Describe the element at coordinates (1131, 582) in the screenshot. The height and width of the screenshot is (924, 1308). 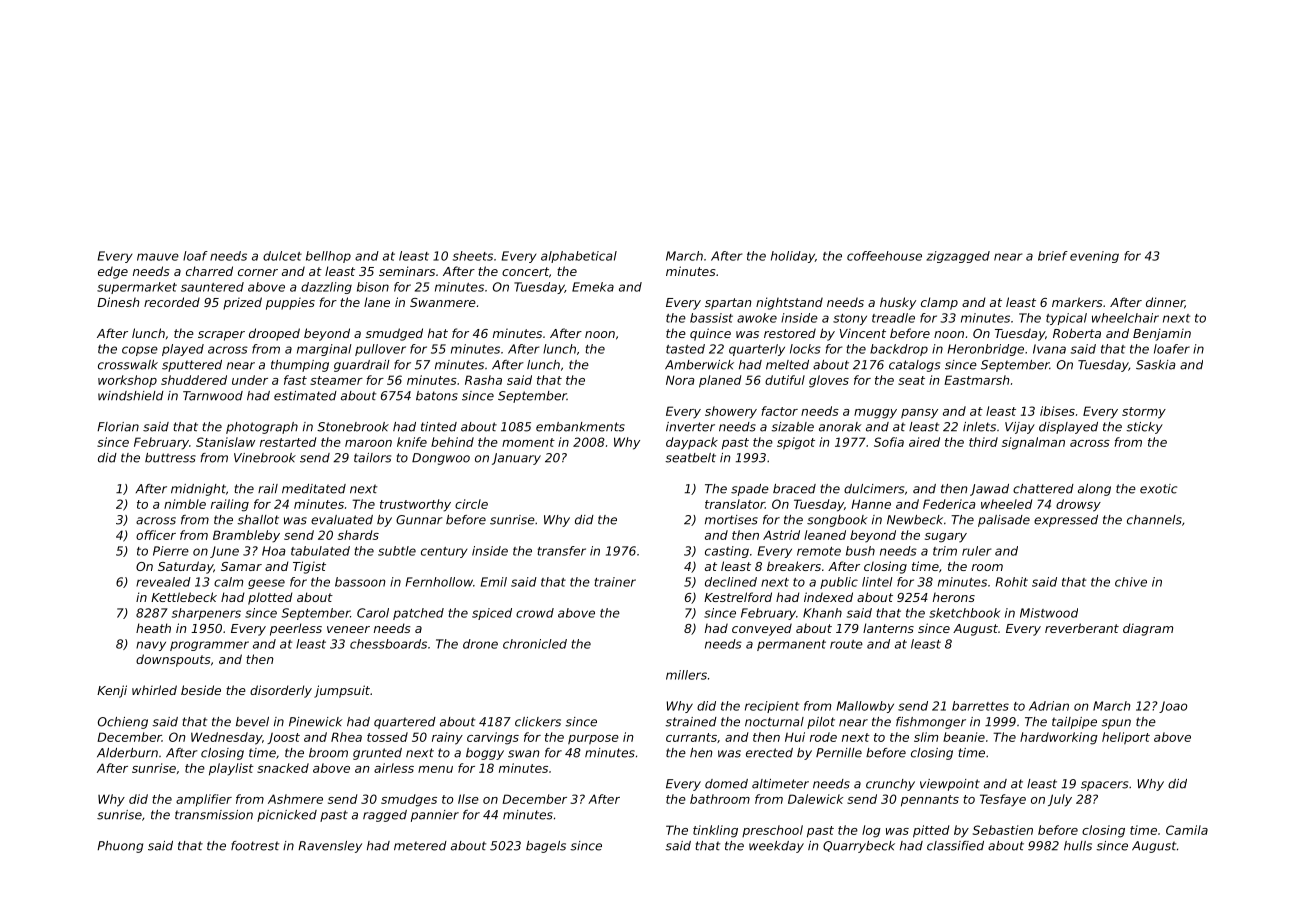
I see `chive` at that location.
